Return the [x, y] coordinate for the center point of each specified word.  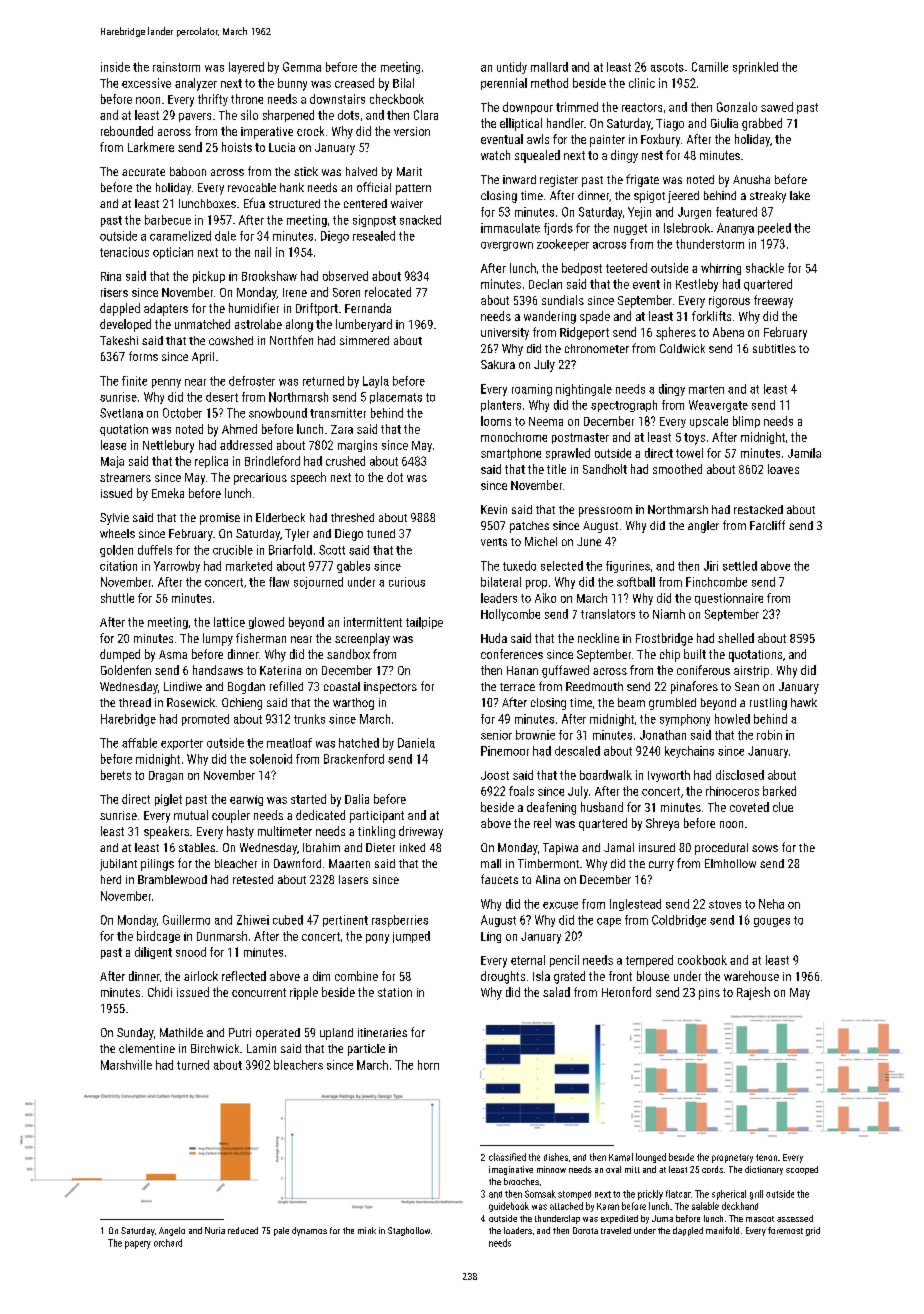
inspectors [390, 688]
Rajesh [753, 993]
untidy [512, 68]
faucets [499, 879]
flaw [279, 582]
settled [740, 566]
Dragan [166, 776]
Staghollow [409, 1231]
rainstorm [176, 67]
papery [138, 1245]
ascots [667, 67]
